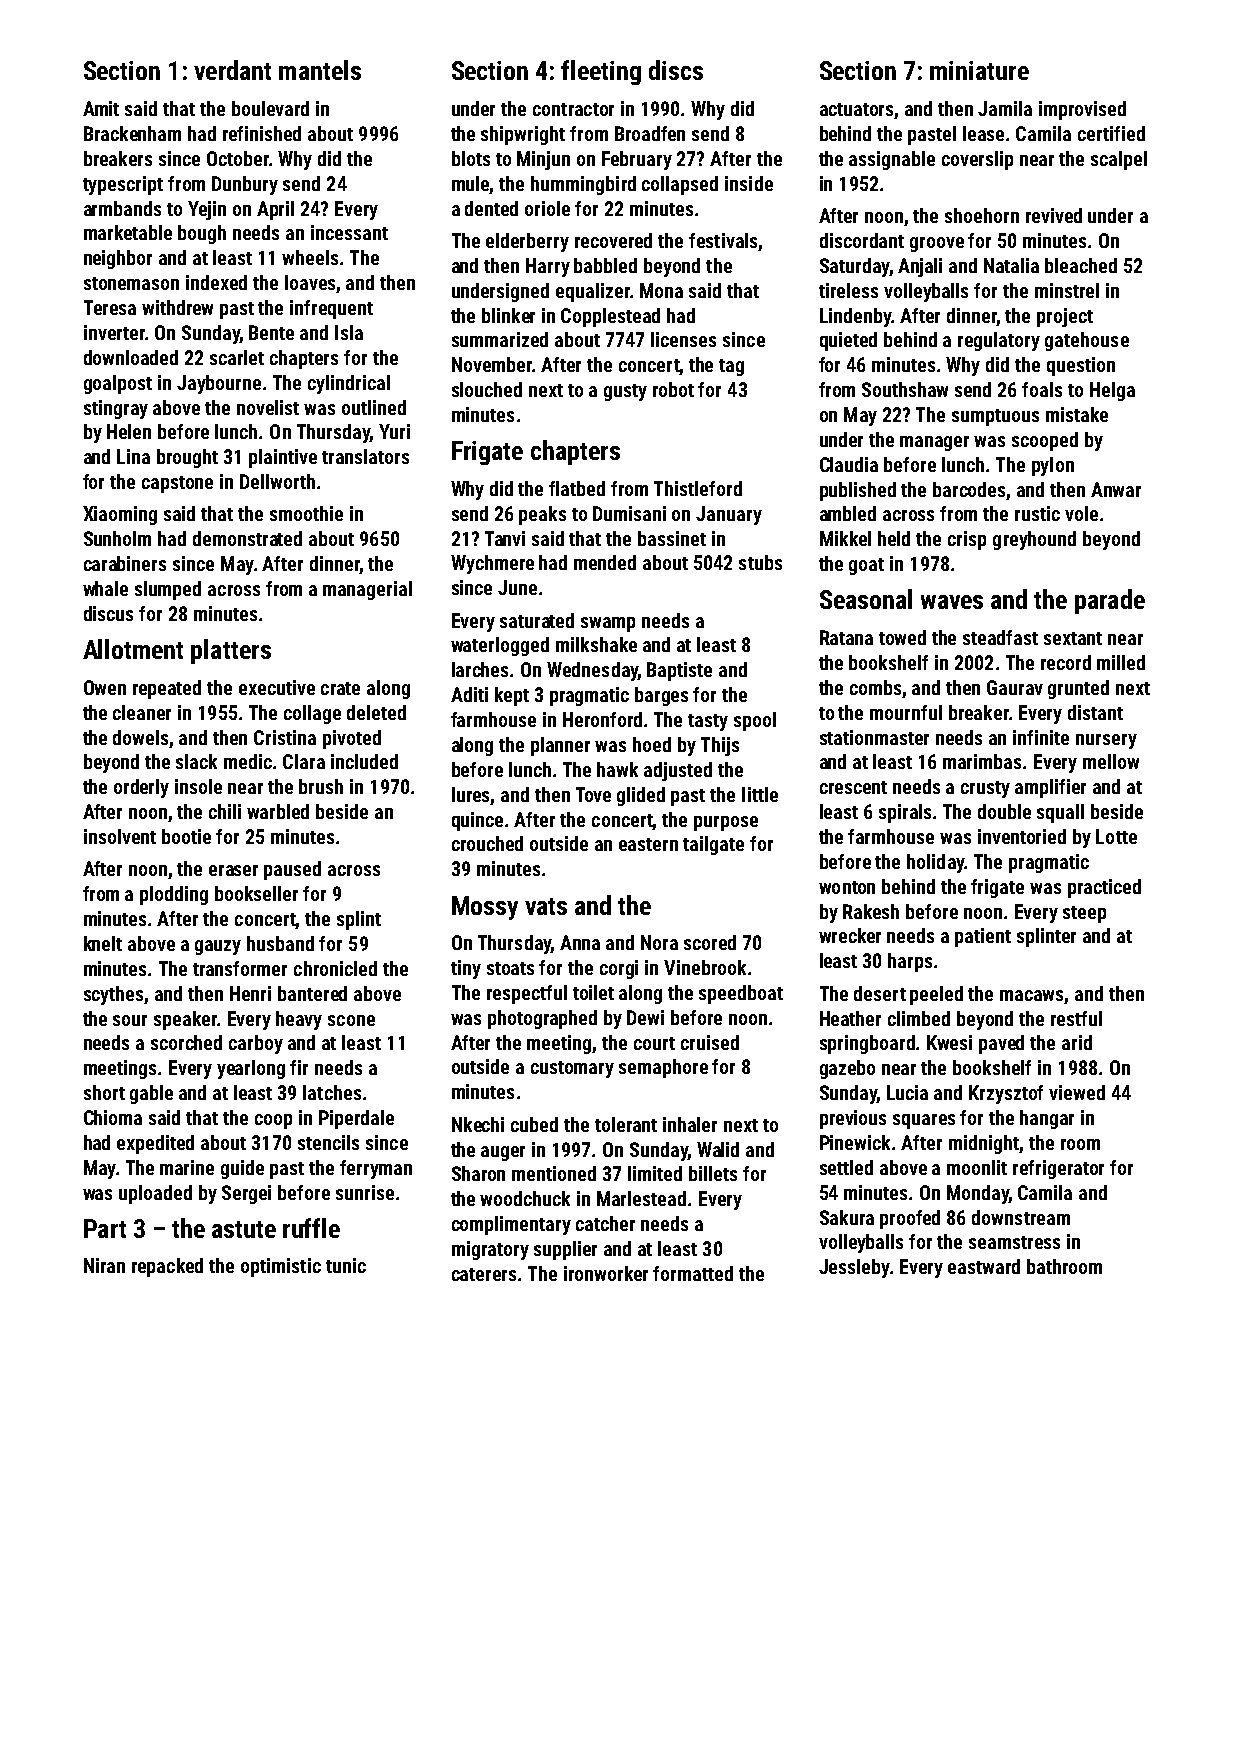 The width and height of the screenshot is (1235, 1746). What do you see at coordinates (1082, 110) in the screenshot?
I see `improvised` at bounding box center [1082, 110].
